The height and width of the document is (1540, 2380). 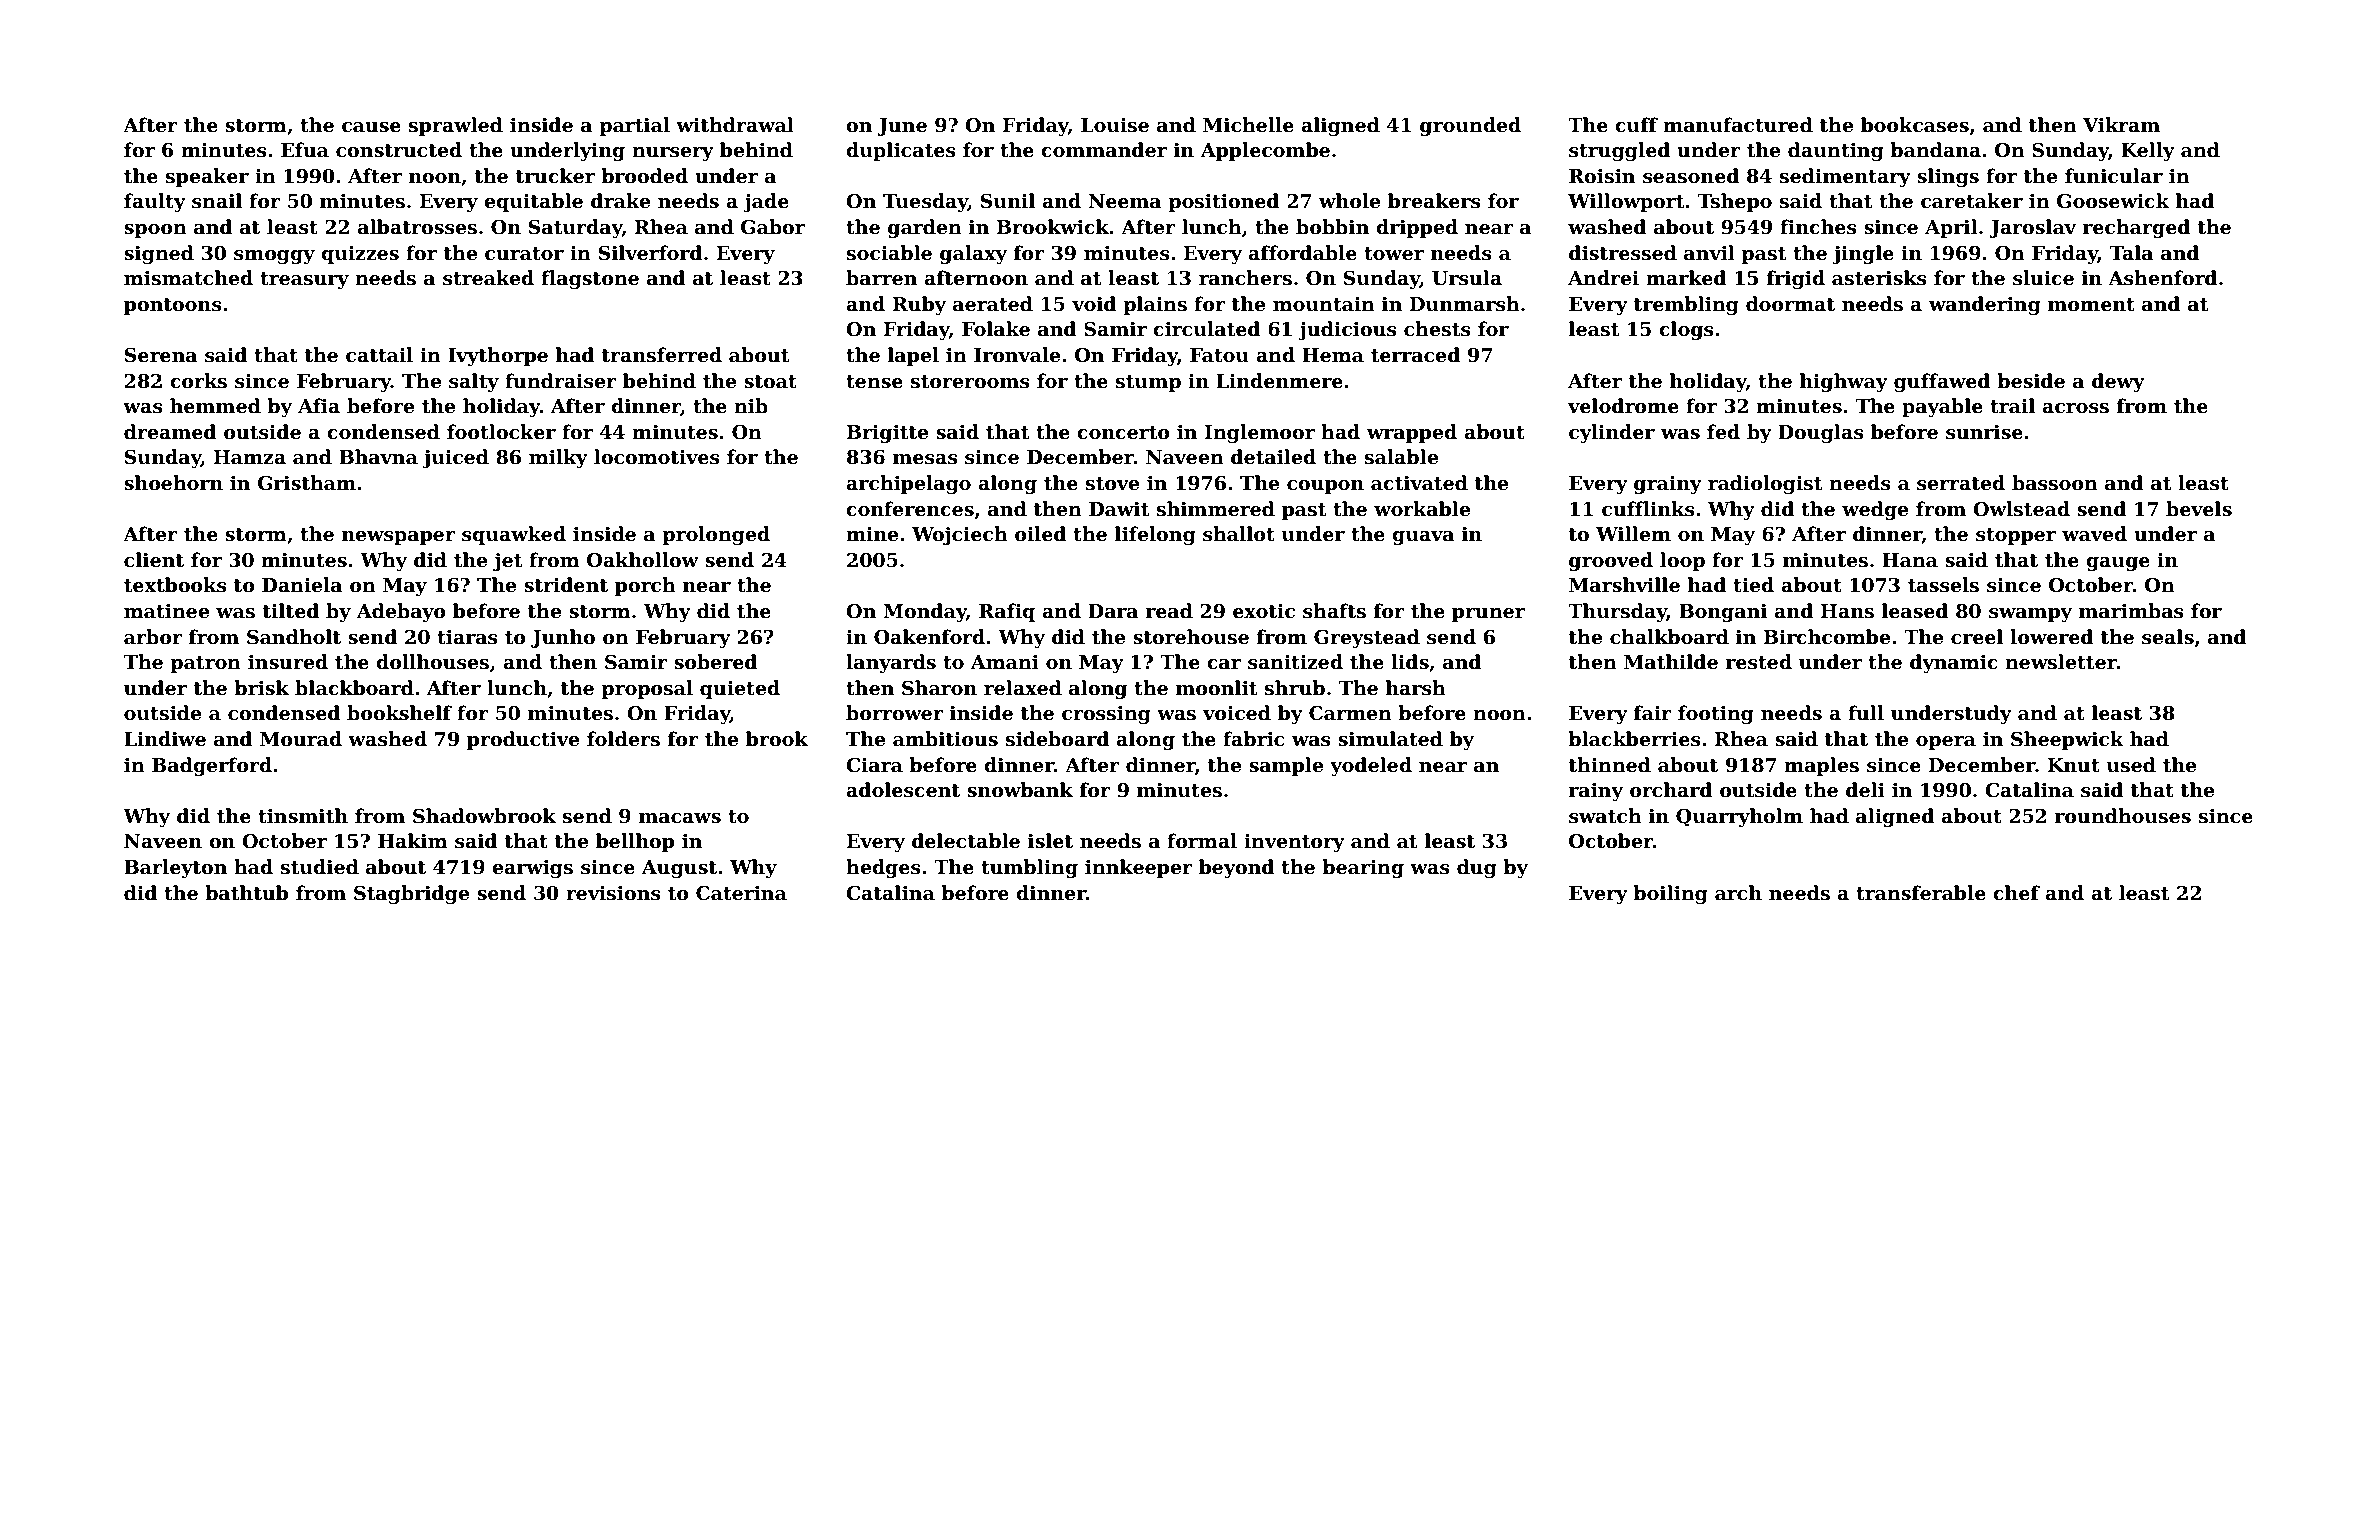 I want to click on squawked, so click(x=514, y=535).
